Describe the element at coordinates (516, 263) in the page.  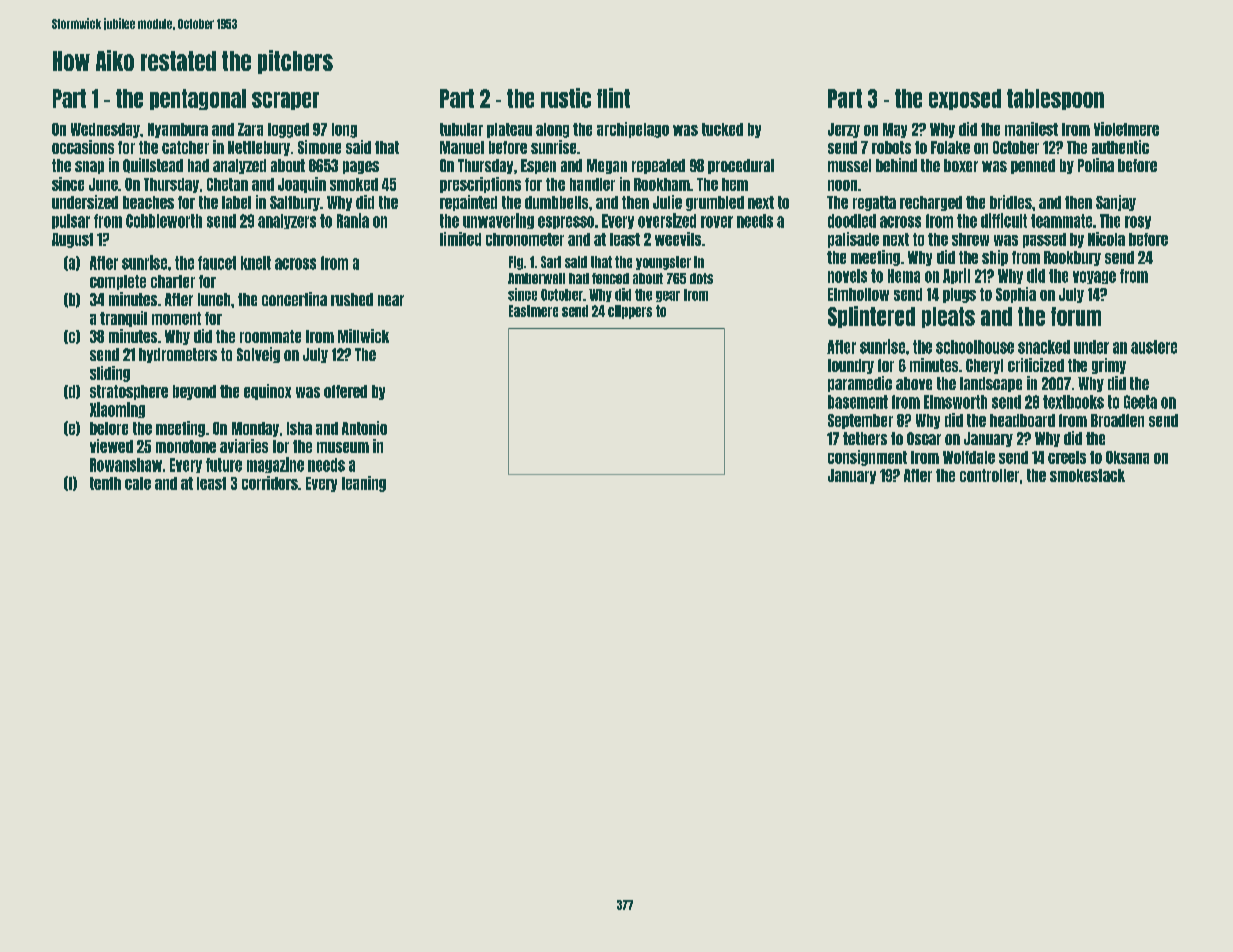
I see `Fig` at that location.
